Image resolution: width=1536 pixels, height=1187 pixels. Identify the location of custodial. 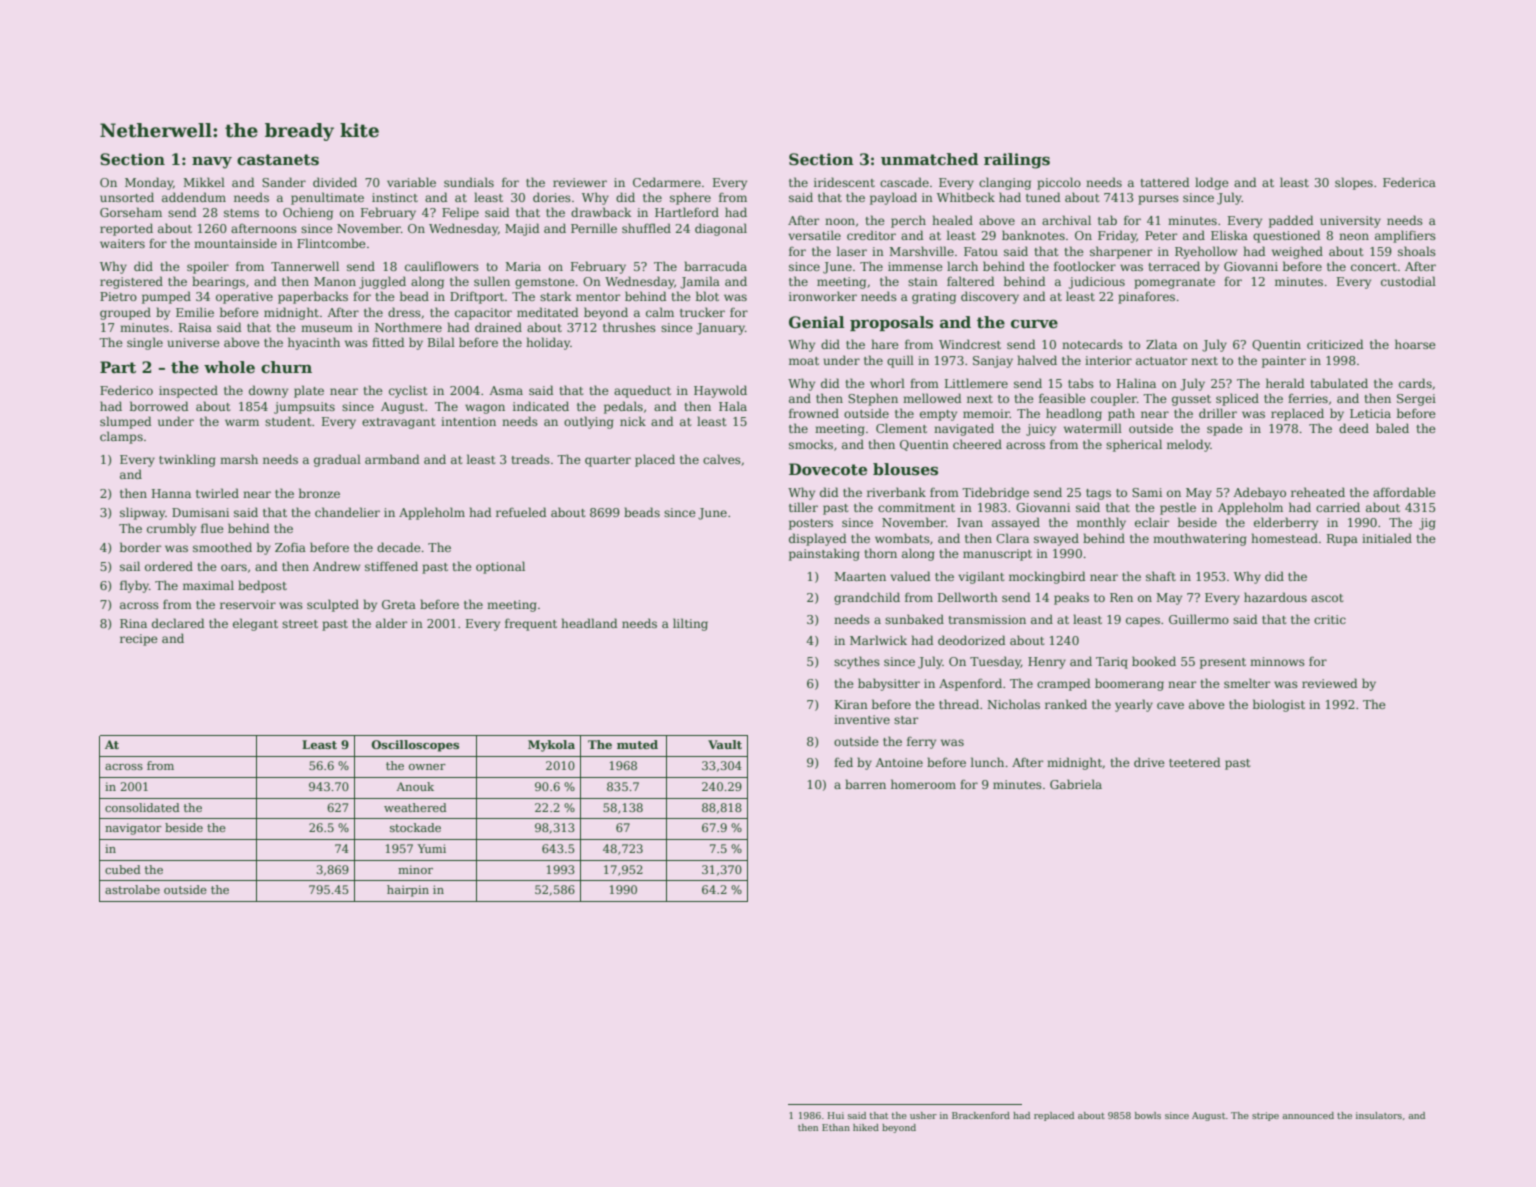
(1408, 281).
